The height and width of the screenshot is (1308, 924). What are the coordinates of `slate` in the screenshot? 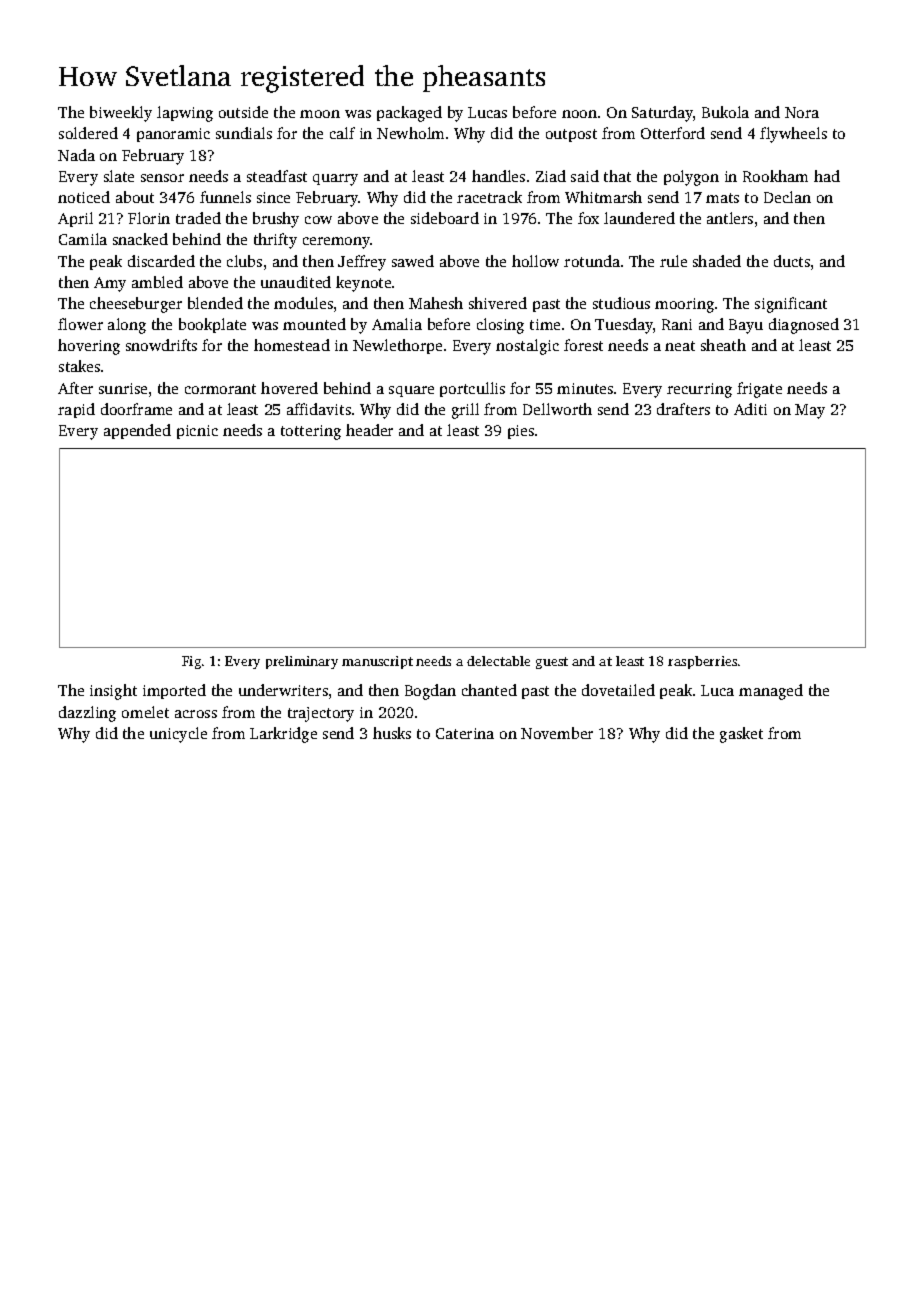 It's located at (119, 176).
